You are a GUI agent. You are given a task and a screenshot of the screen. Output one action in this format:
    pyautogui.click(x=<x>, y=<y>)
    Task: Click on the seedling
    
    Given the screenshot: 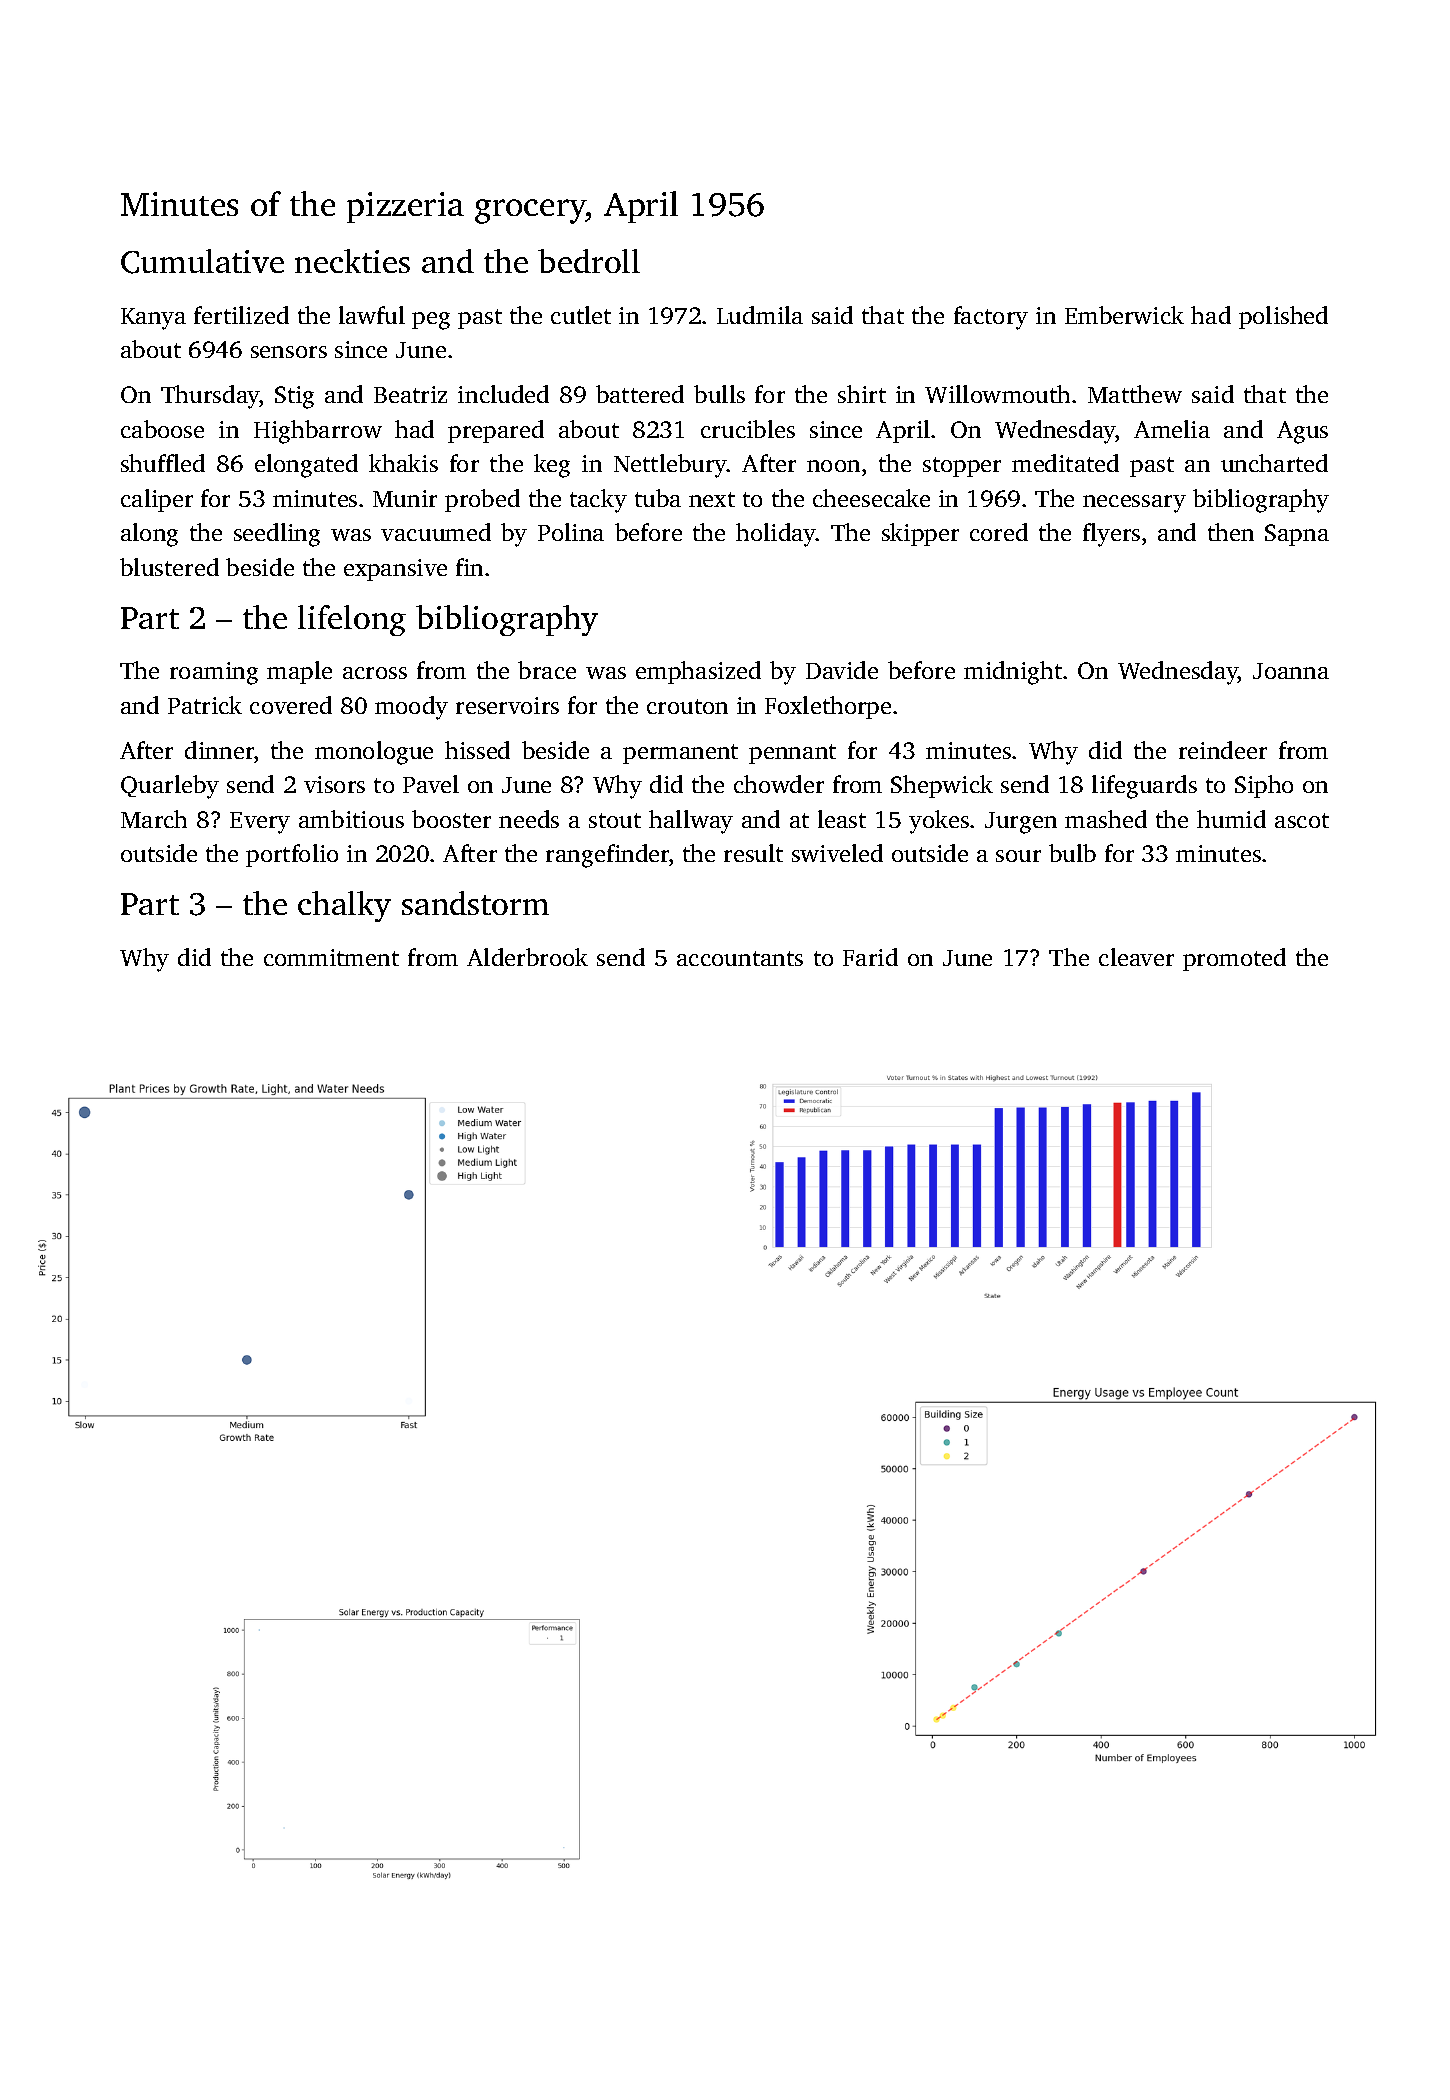 What is the action you would take?
    pyautogui.click(x=277, y=535)
